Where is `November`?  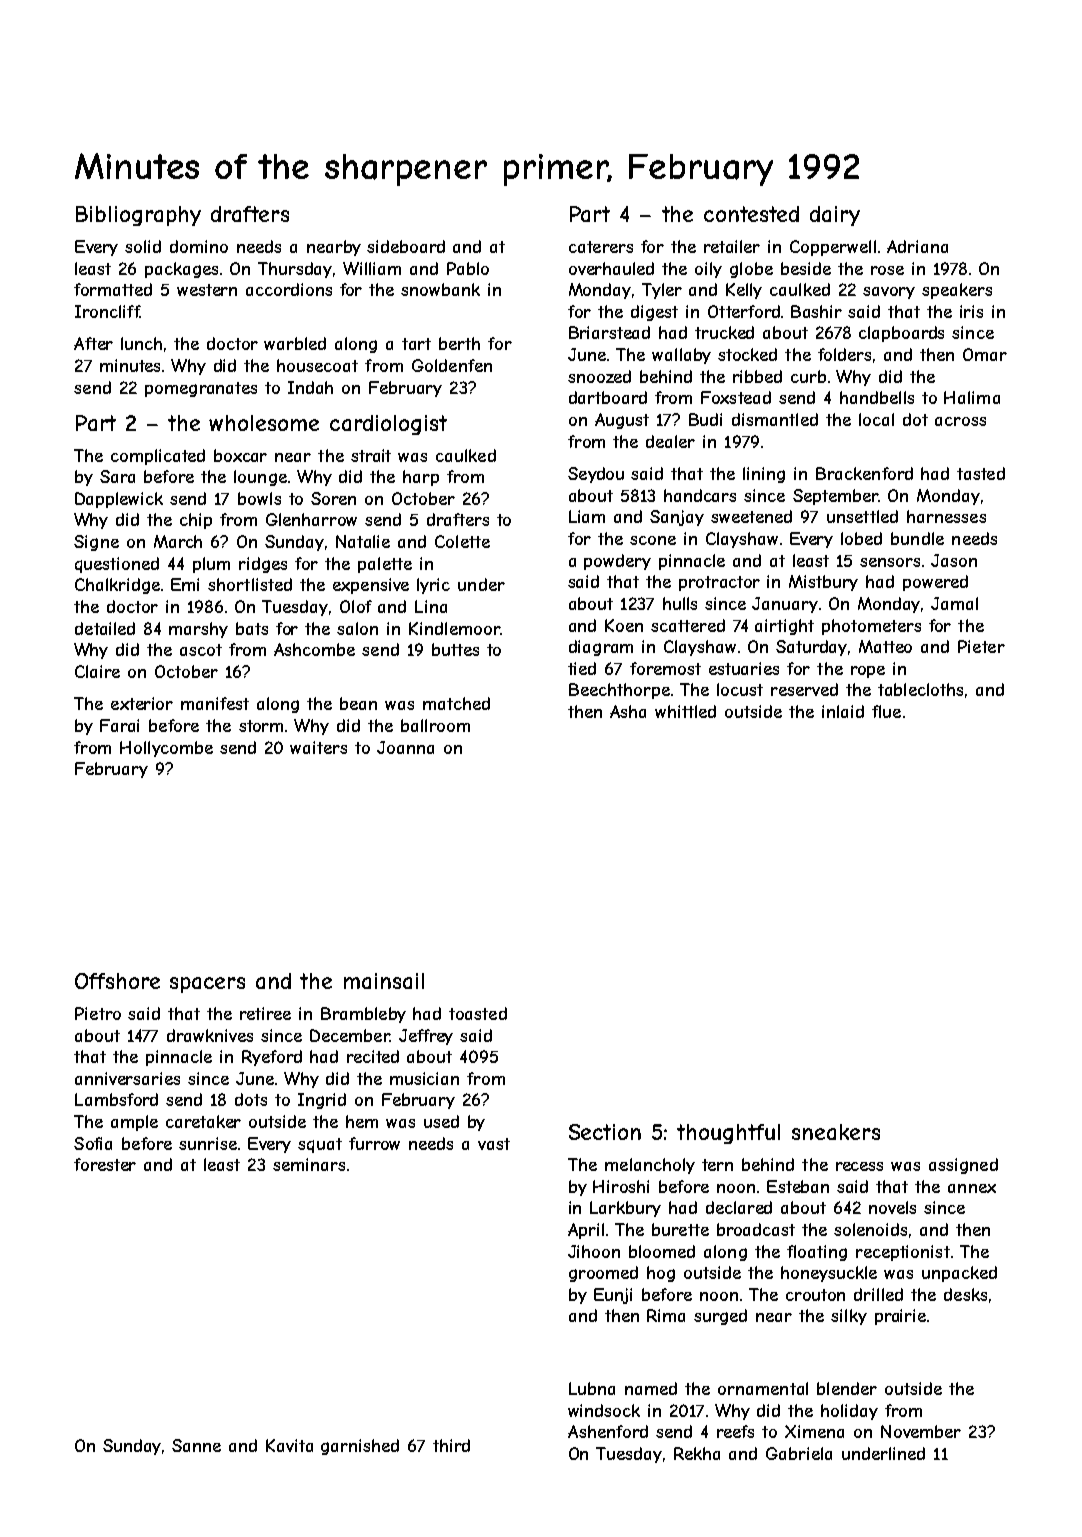
November is located at coordinates (921, 1431).
